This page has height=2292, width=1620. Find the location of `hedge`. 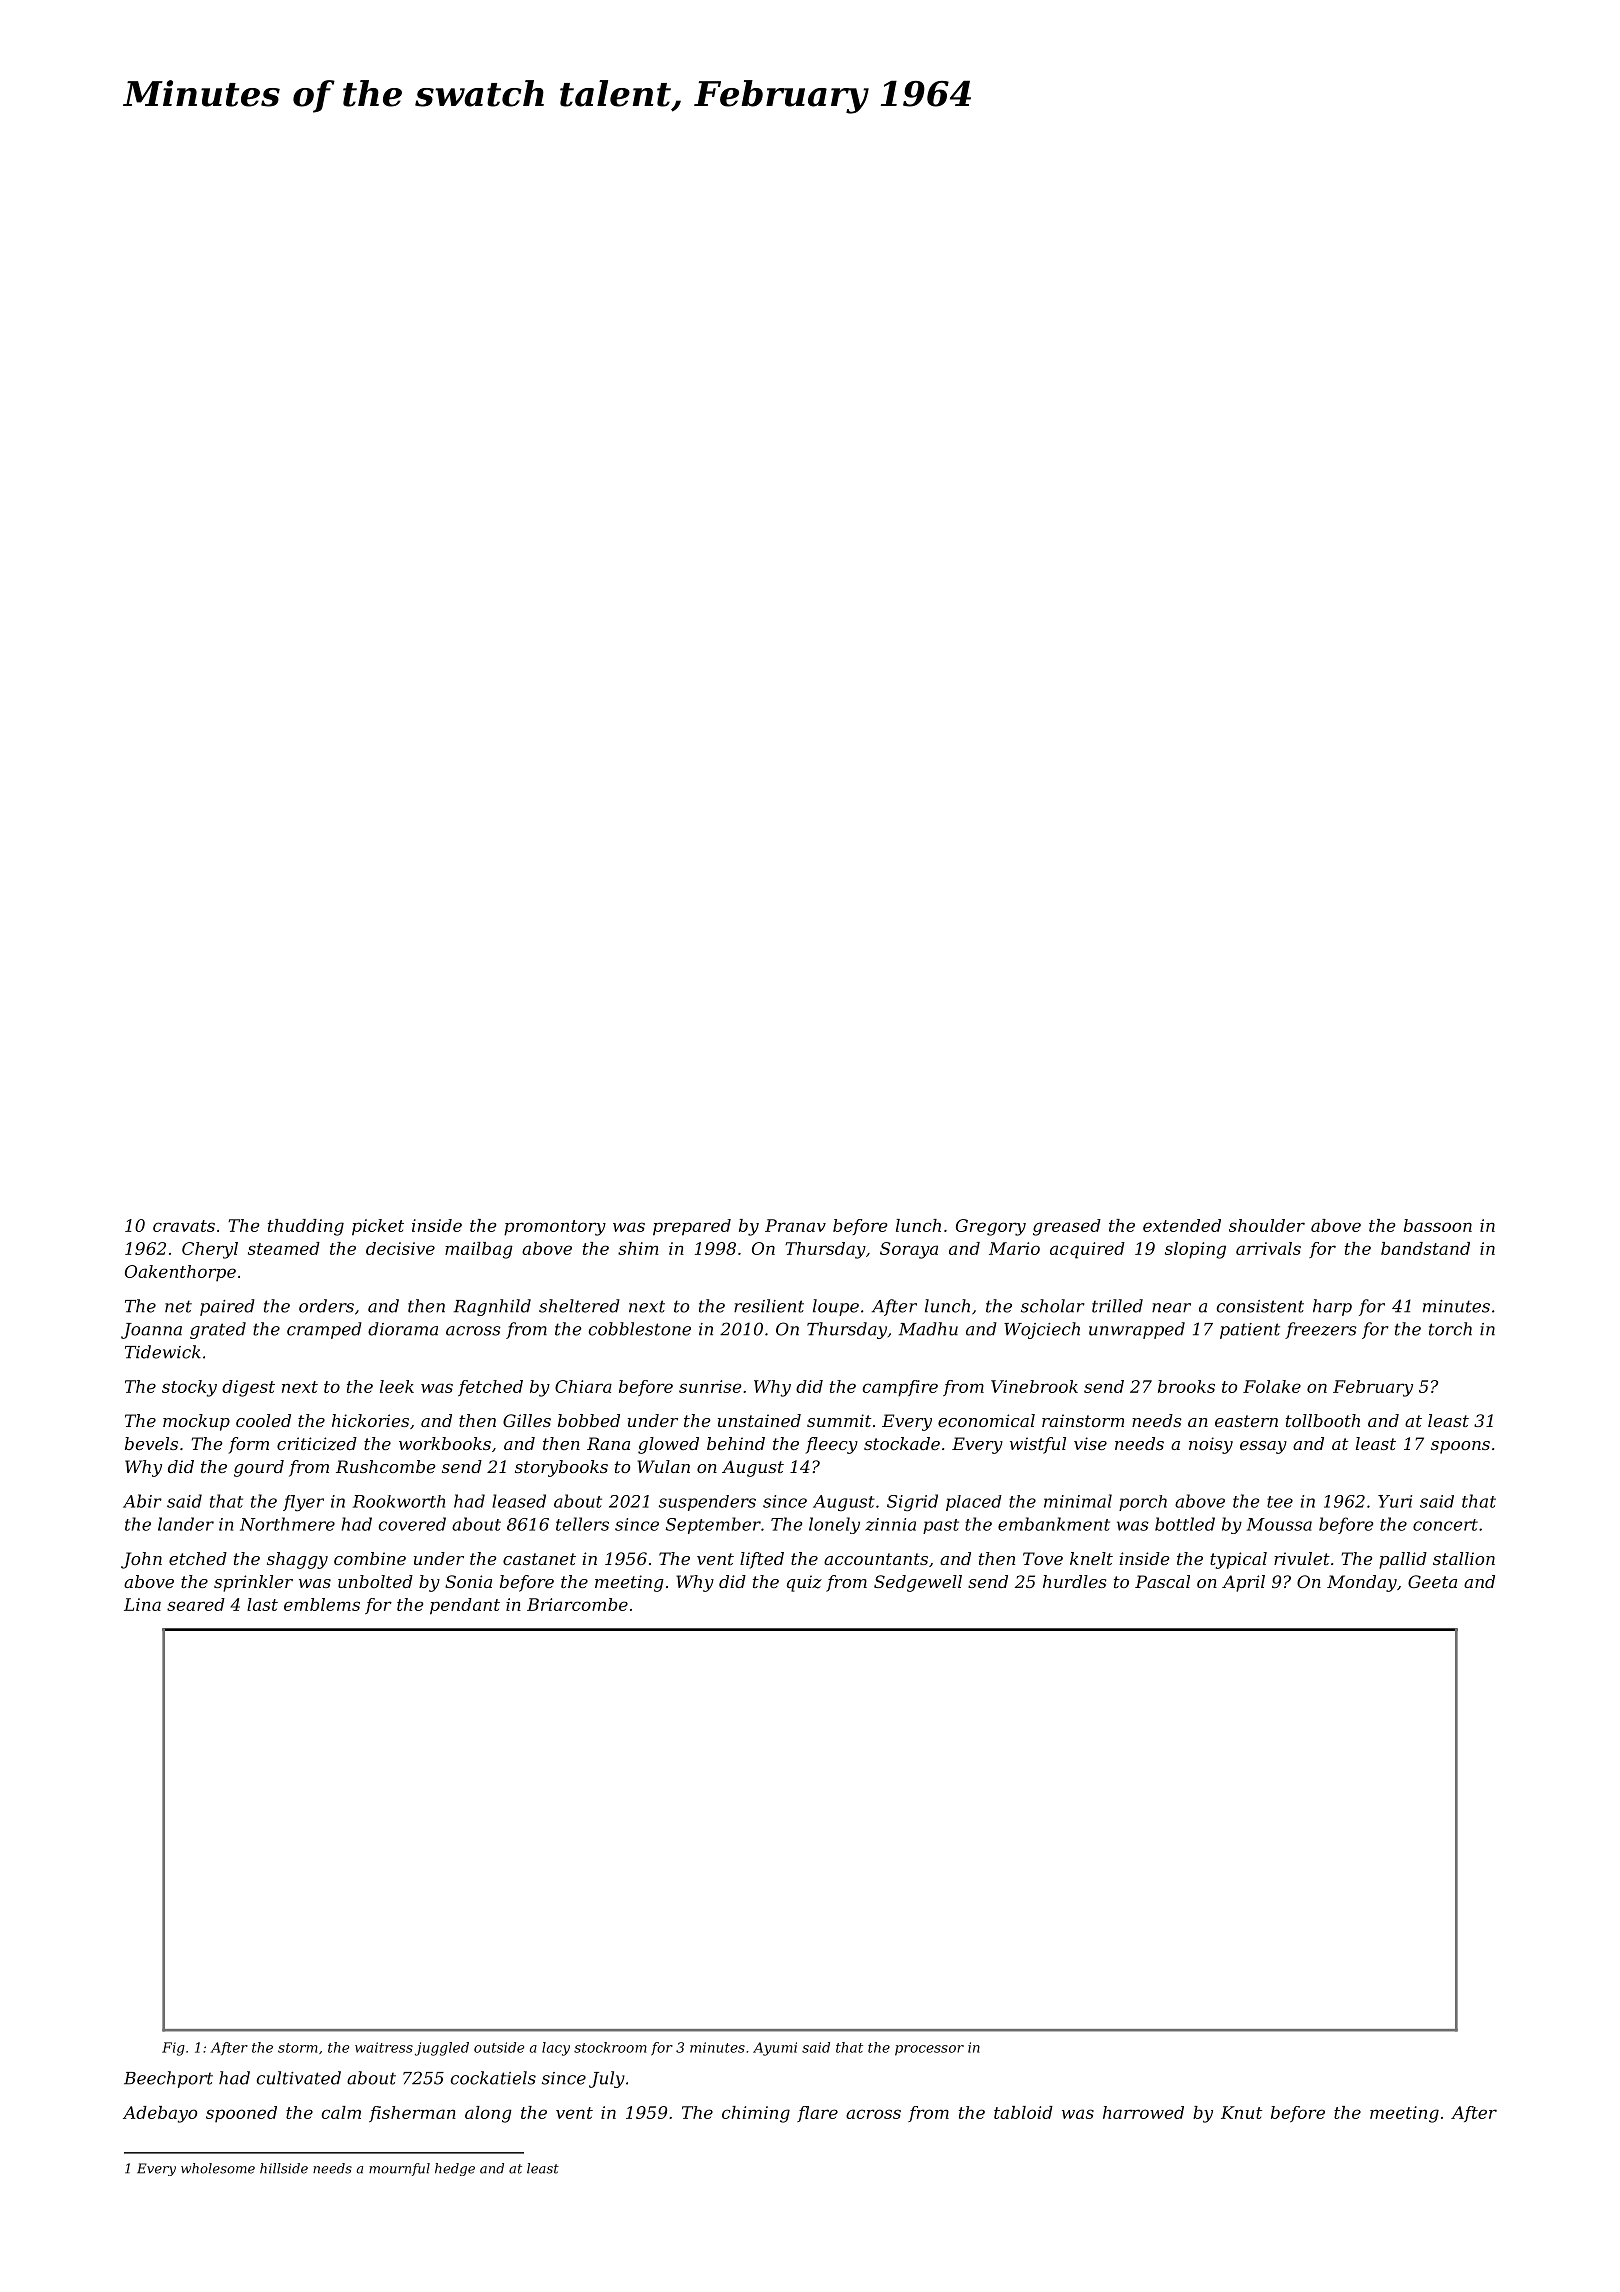

hedge is located at coordinates (455, 2169).
